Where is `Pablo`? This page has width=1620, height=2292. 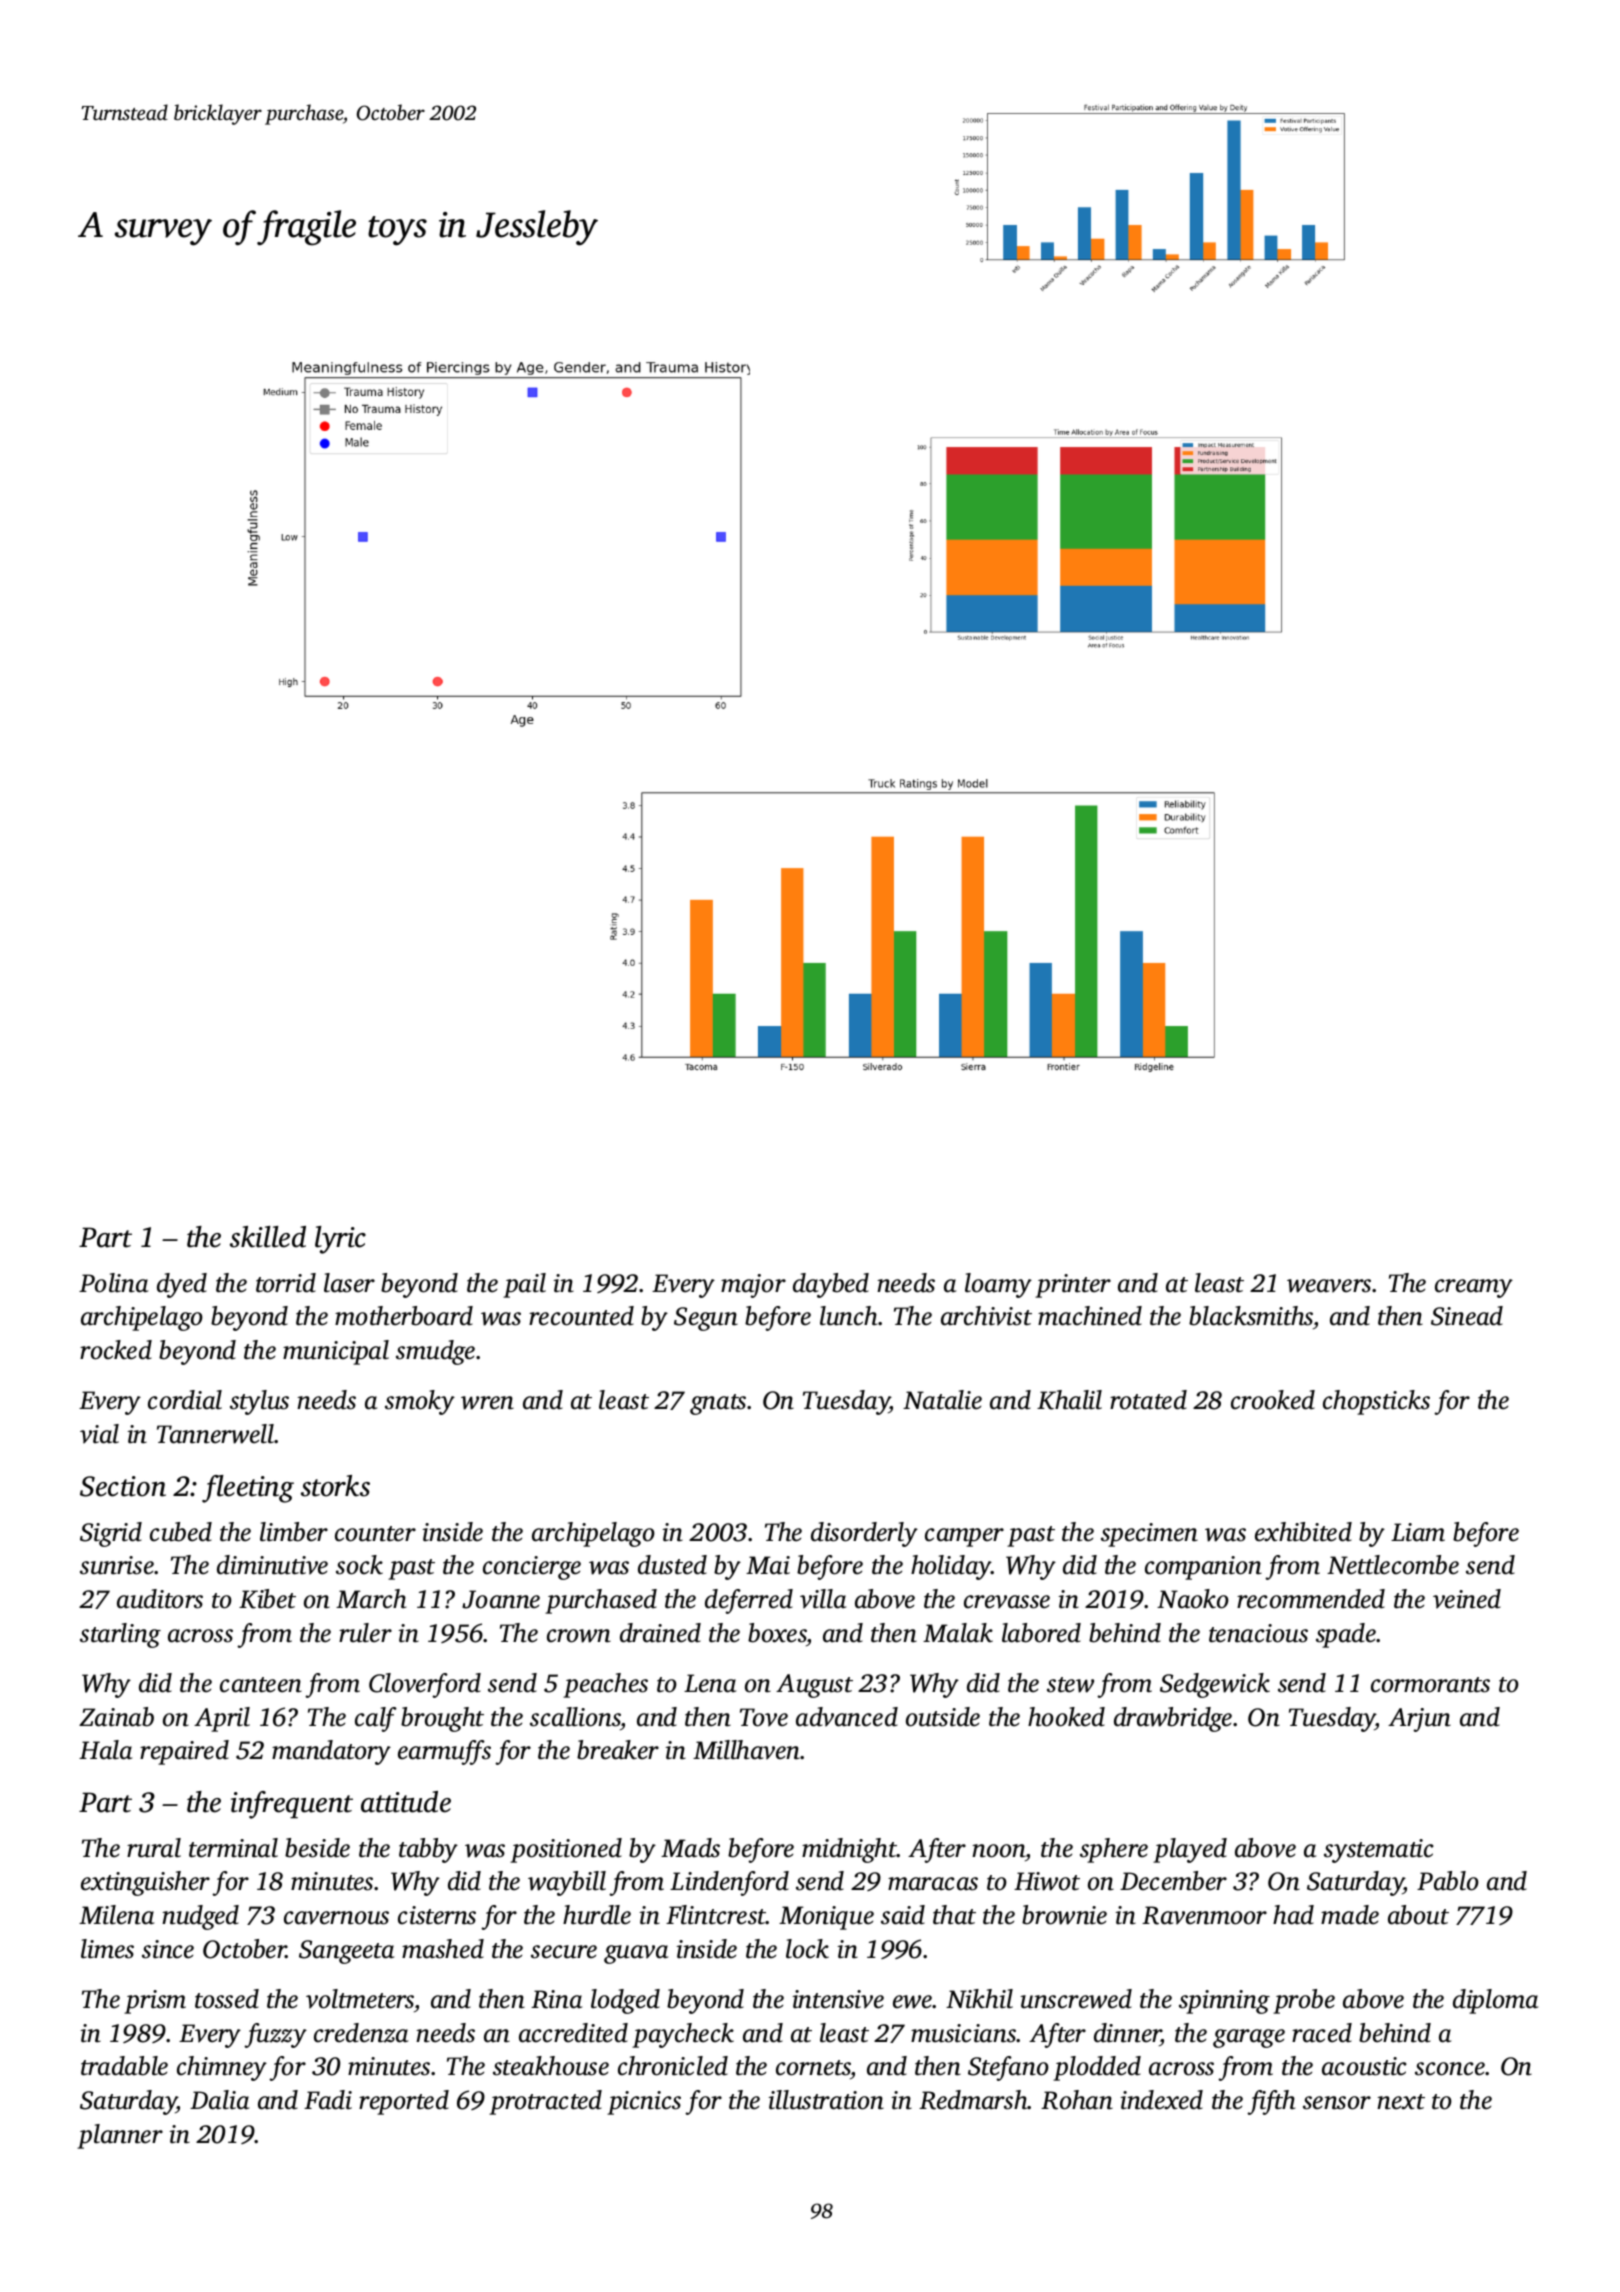
Pablo is located at coordinates (1448, 1881).
